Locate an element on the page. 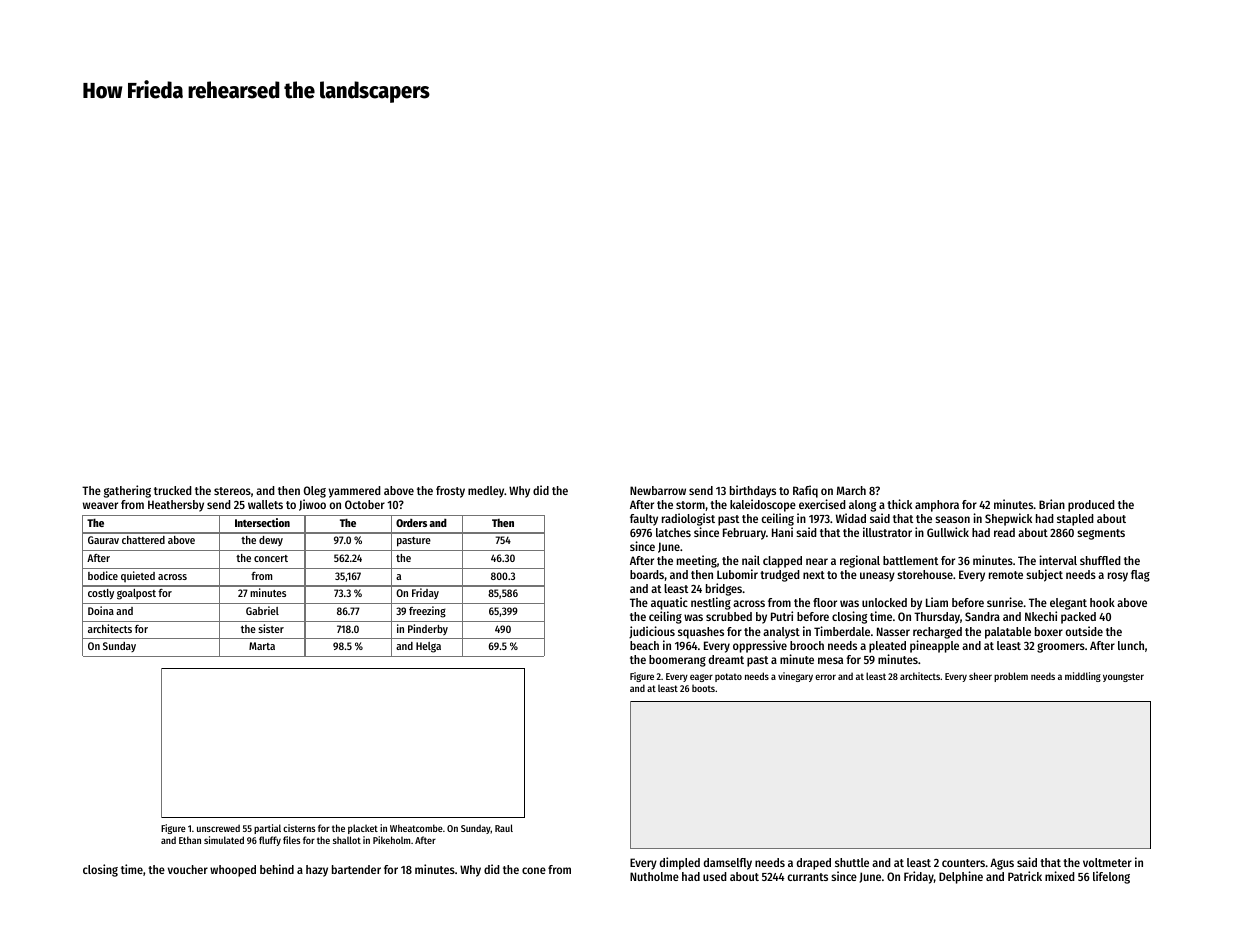 This document has height=952, width=1233. Heathersby is located at coordinates (176, 506).
